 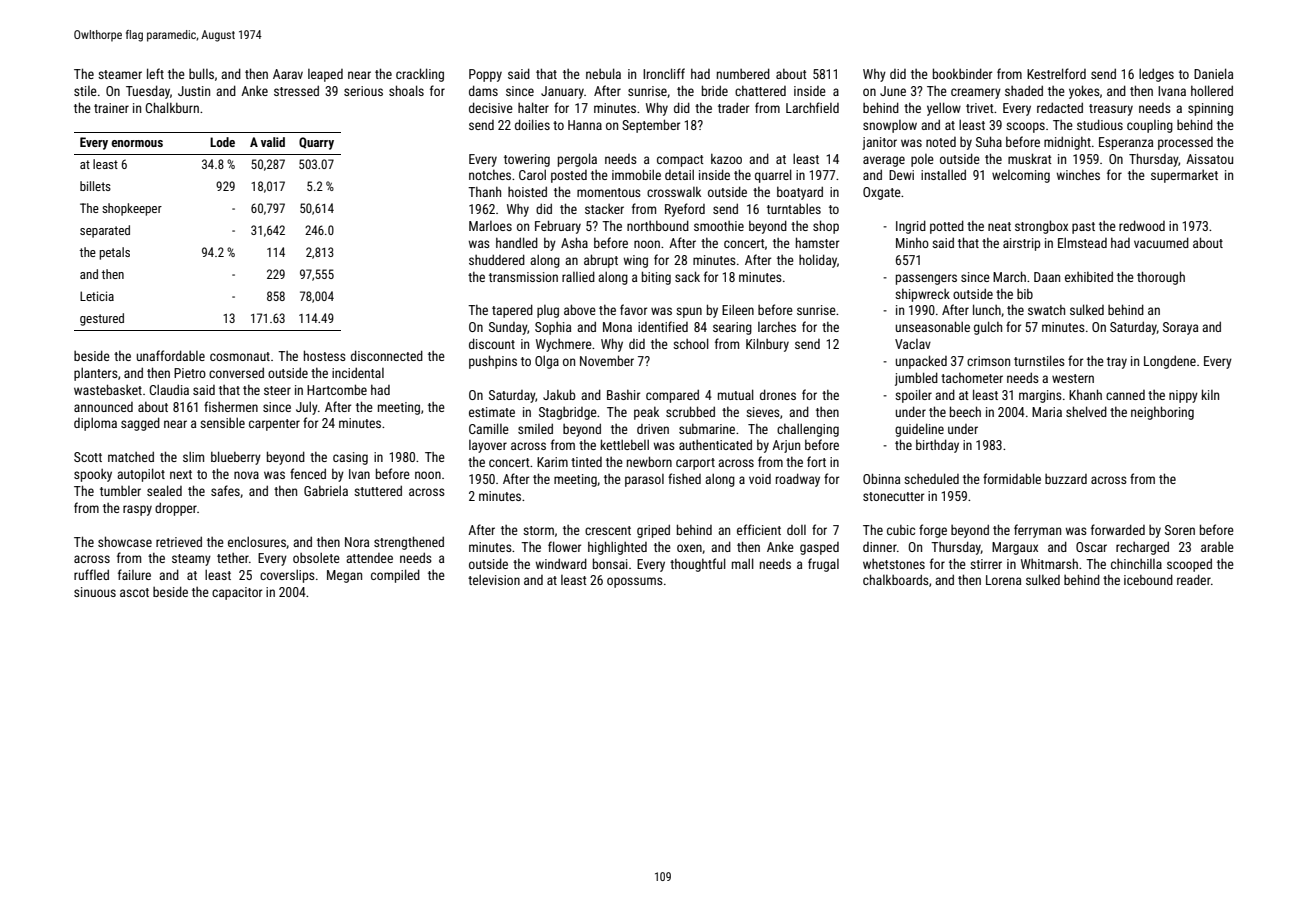 What do you see at coordinates (490, 226) in the screenshot?
I see `Marloes` at bounding box center [490, 226].
